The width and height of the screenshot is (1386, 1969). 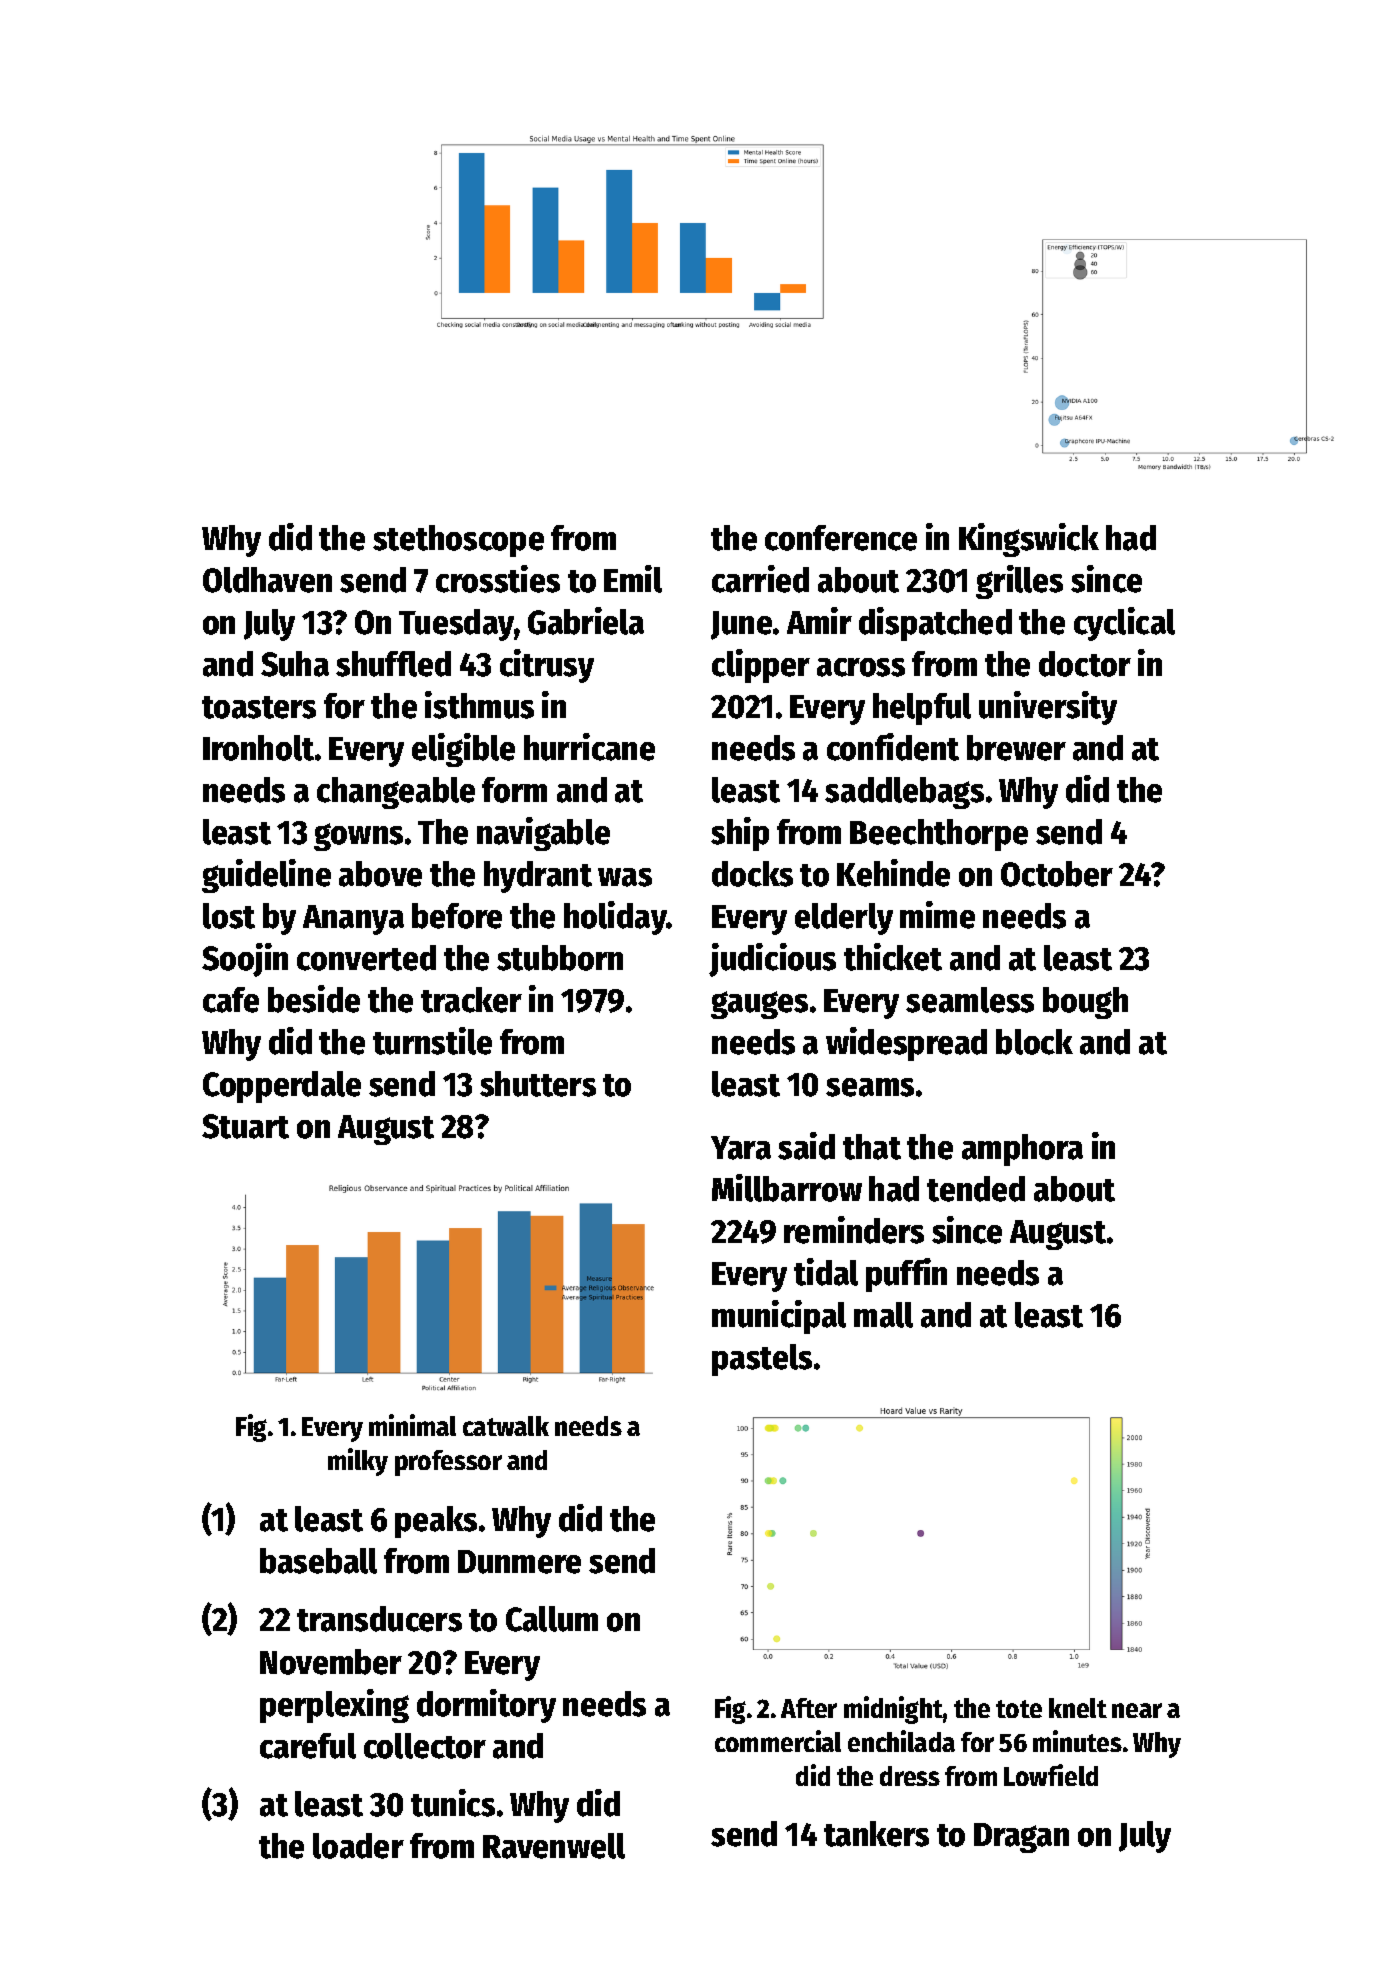 What do you see at coordinates (906, 1044) in the screenshot?
I see `widespread` at bounding box center [906, 1044].
